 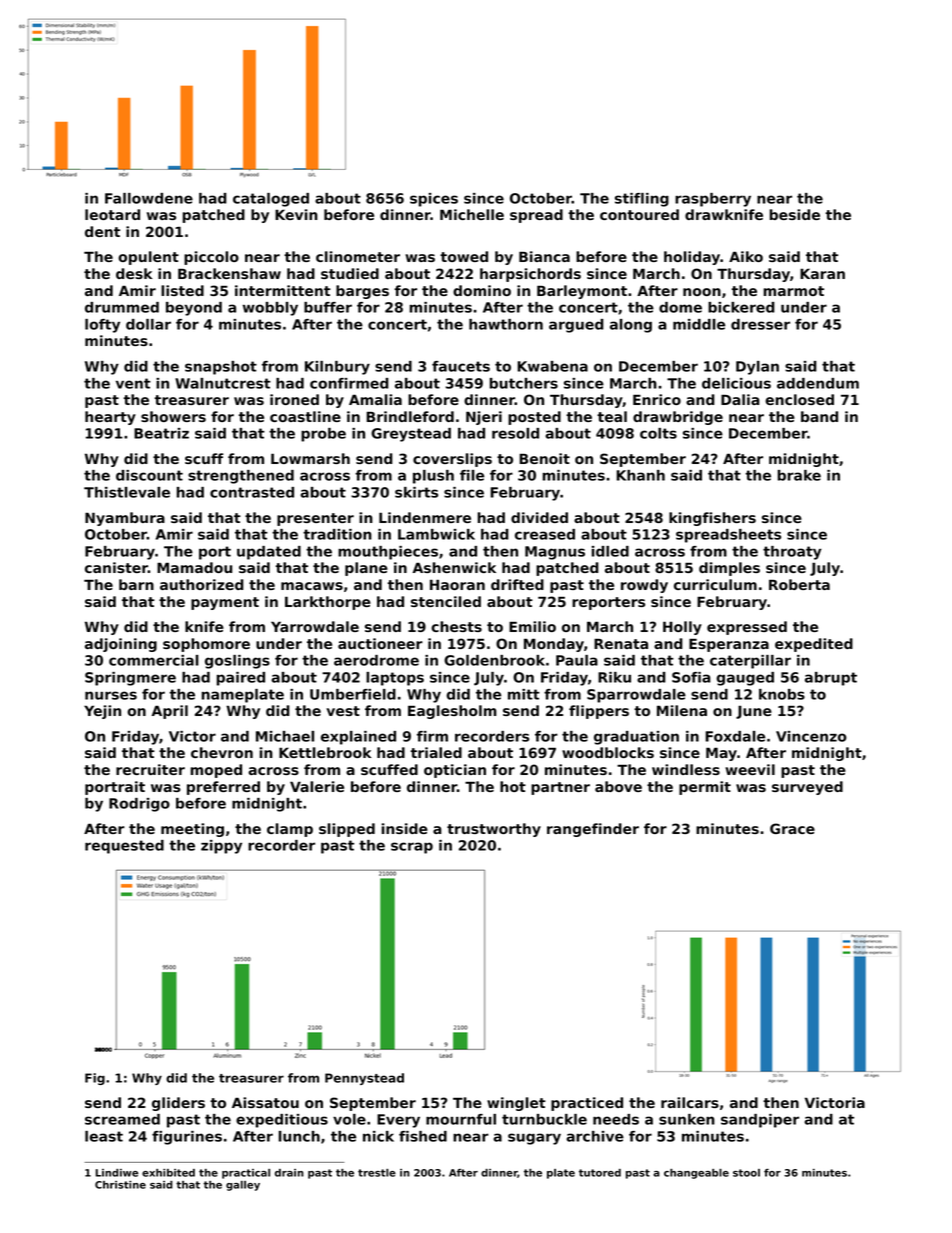 What do you see at coordinates (532, 626) in the document?
I see `Emilio` at bounding box center [532, 626].
